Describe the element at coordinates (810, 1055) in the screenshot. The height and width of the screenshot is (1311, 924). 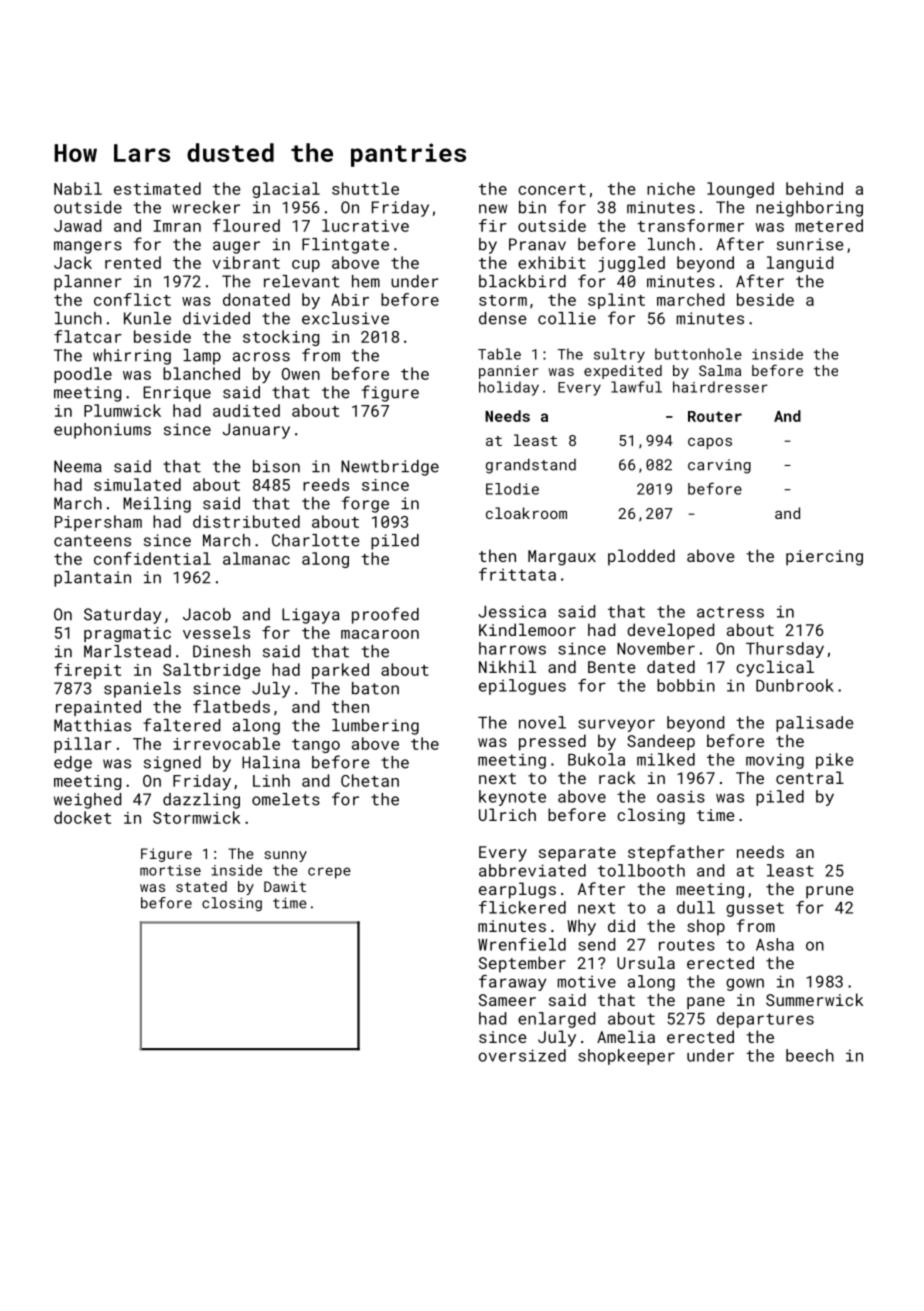
I see `beech` at that location.
